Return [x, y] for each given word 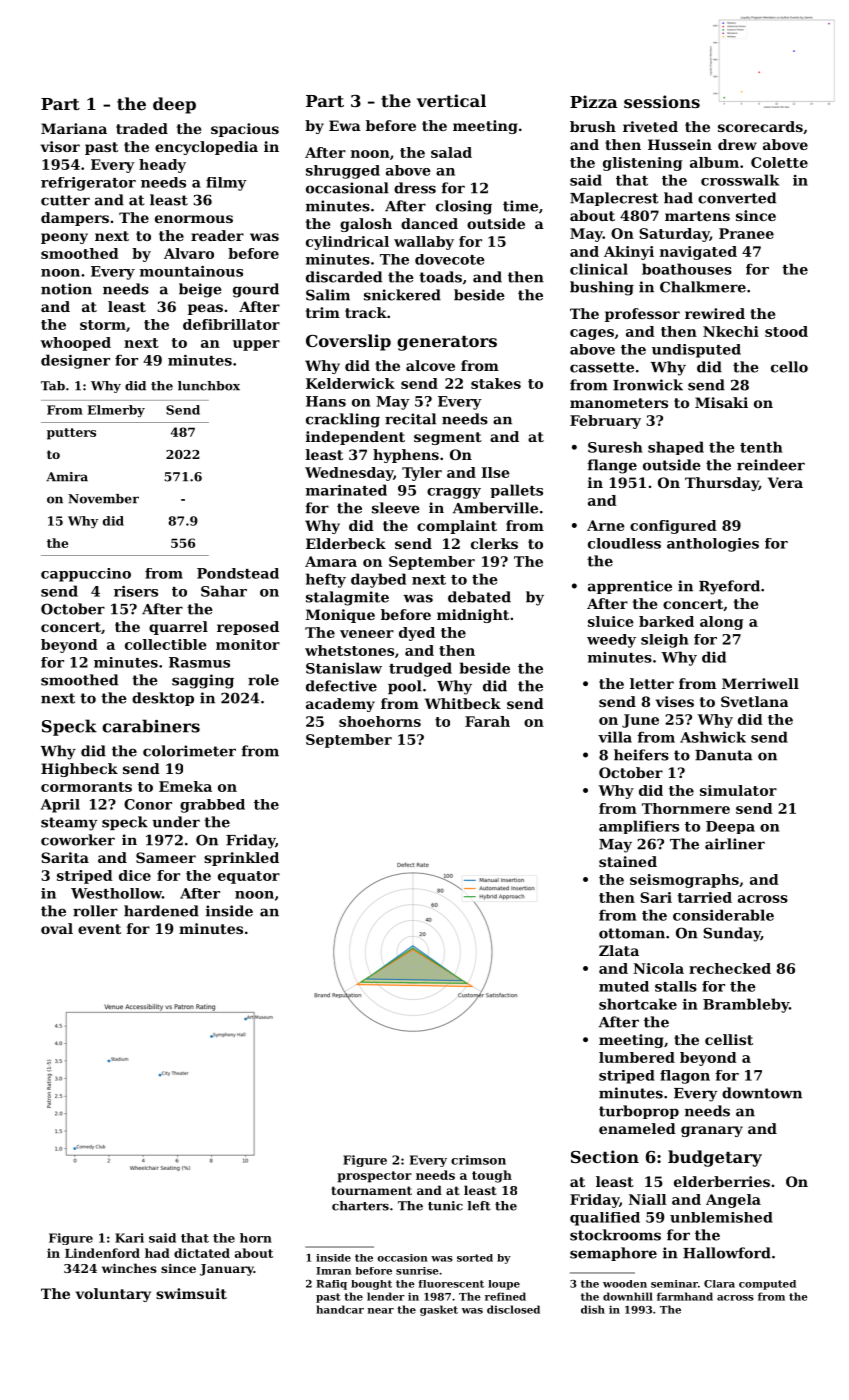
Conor [148, 804]
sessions [662, 101]
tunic [445, 1206]
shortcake [638, 1004]
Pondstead [238, 573]
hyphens [406, 456]
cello [789, 367]
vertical [451, 100]
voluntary [113, 1295]
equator [249, 877]
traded [142, 128]
